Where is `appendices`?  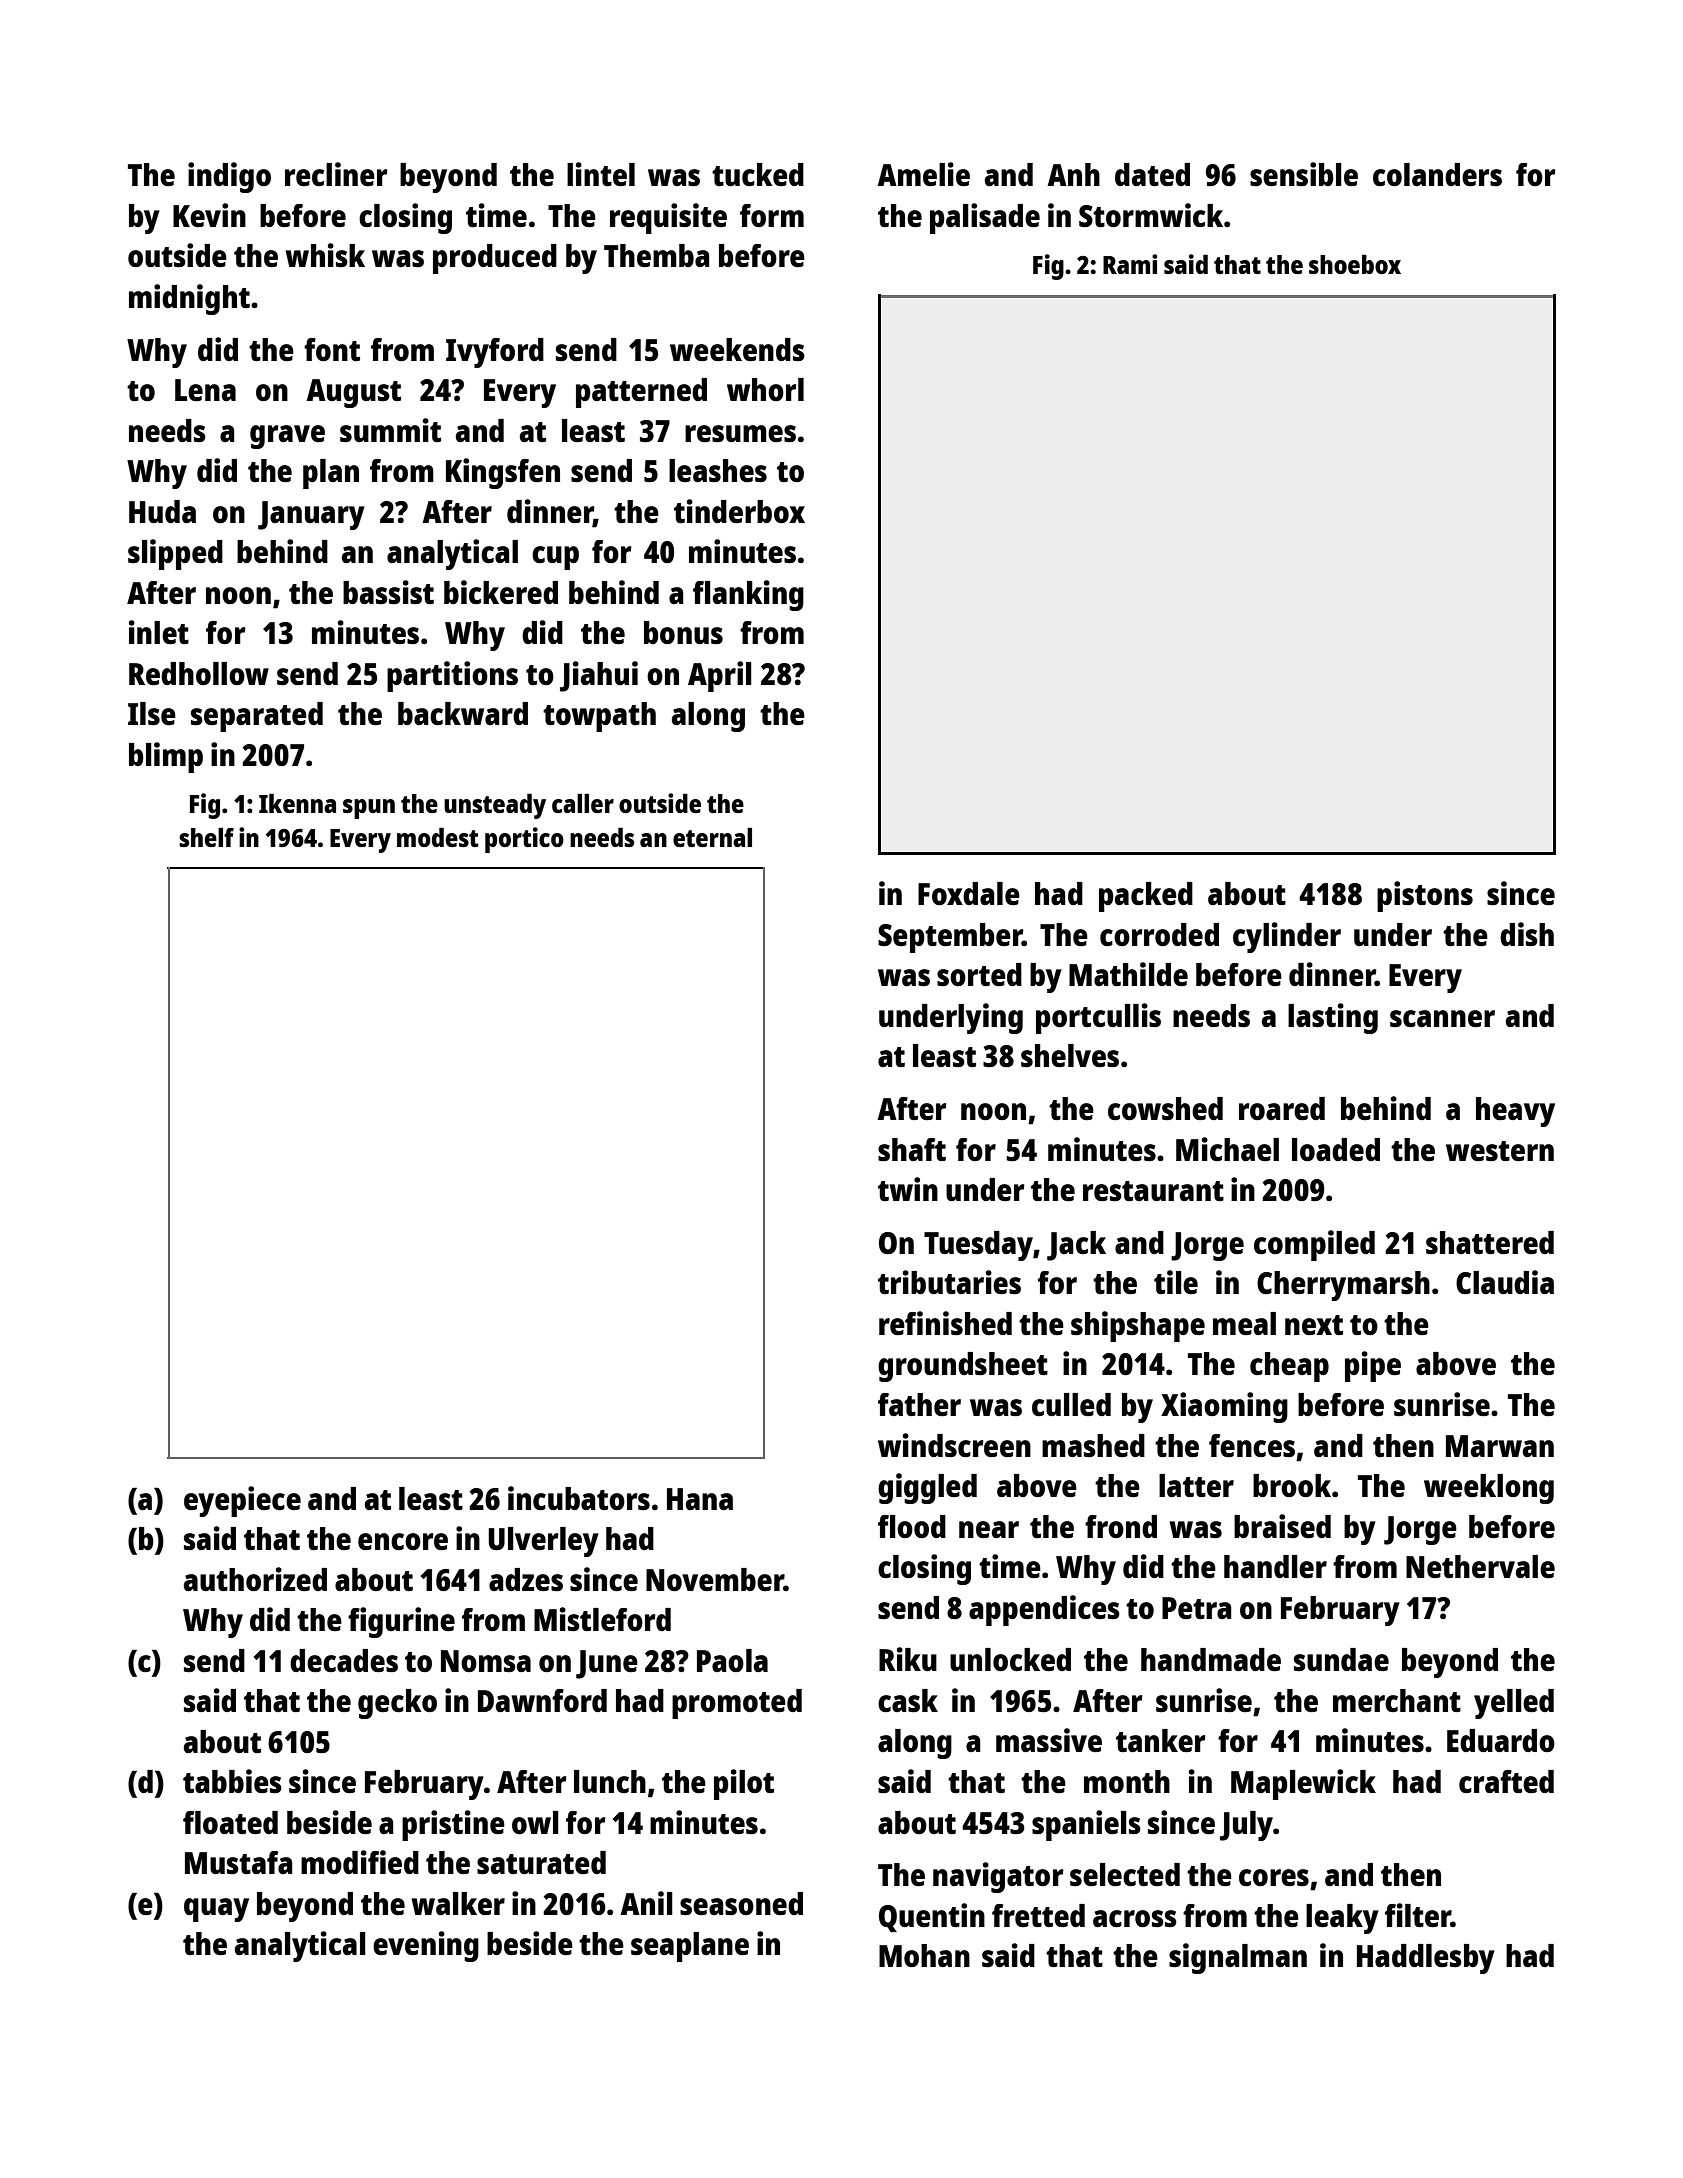
appendices is located at coordinates (1044, 1610).
